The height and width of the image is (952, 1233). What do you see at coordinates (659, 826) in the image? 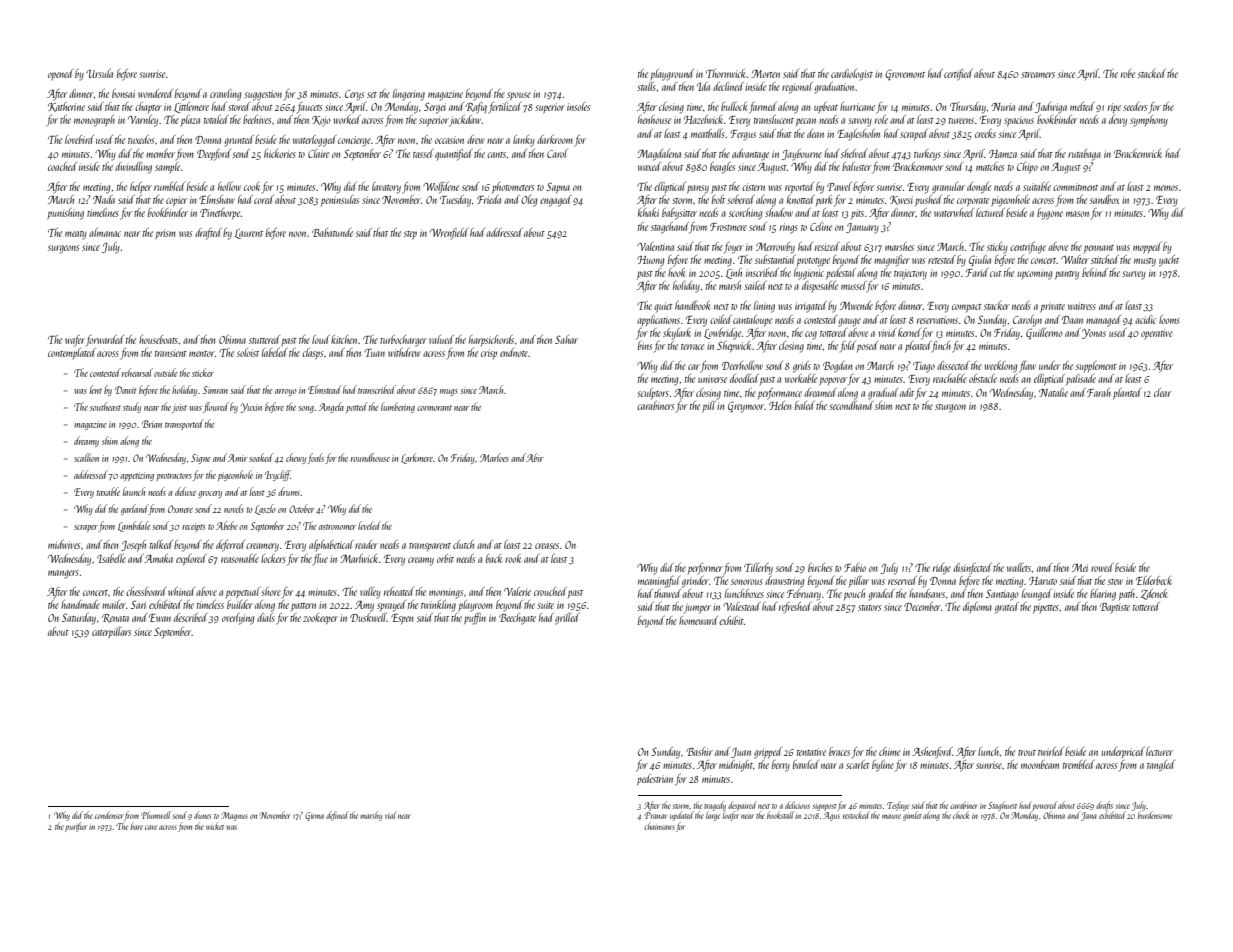
I see `chainsaws` at bounding box center [659, 826].
